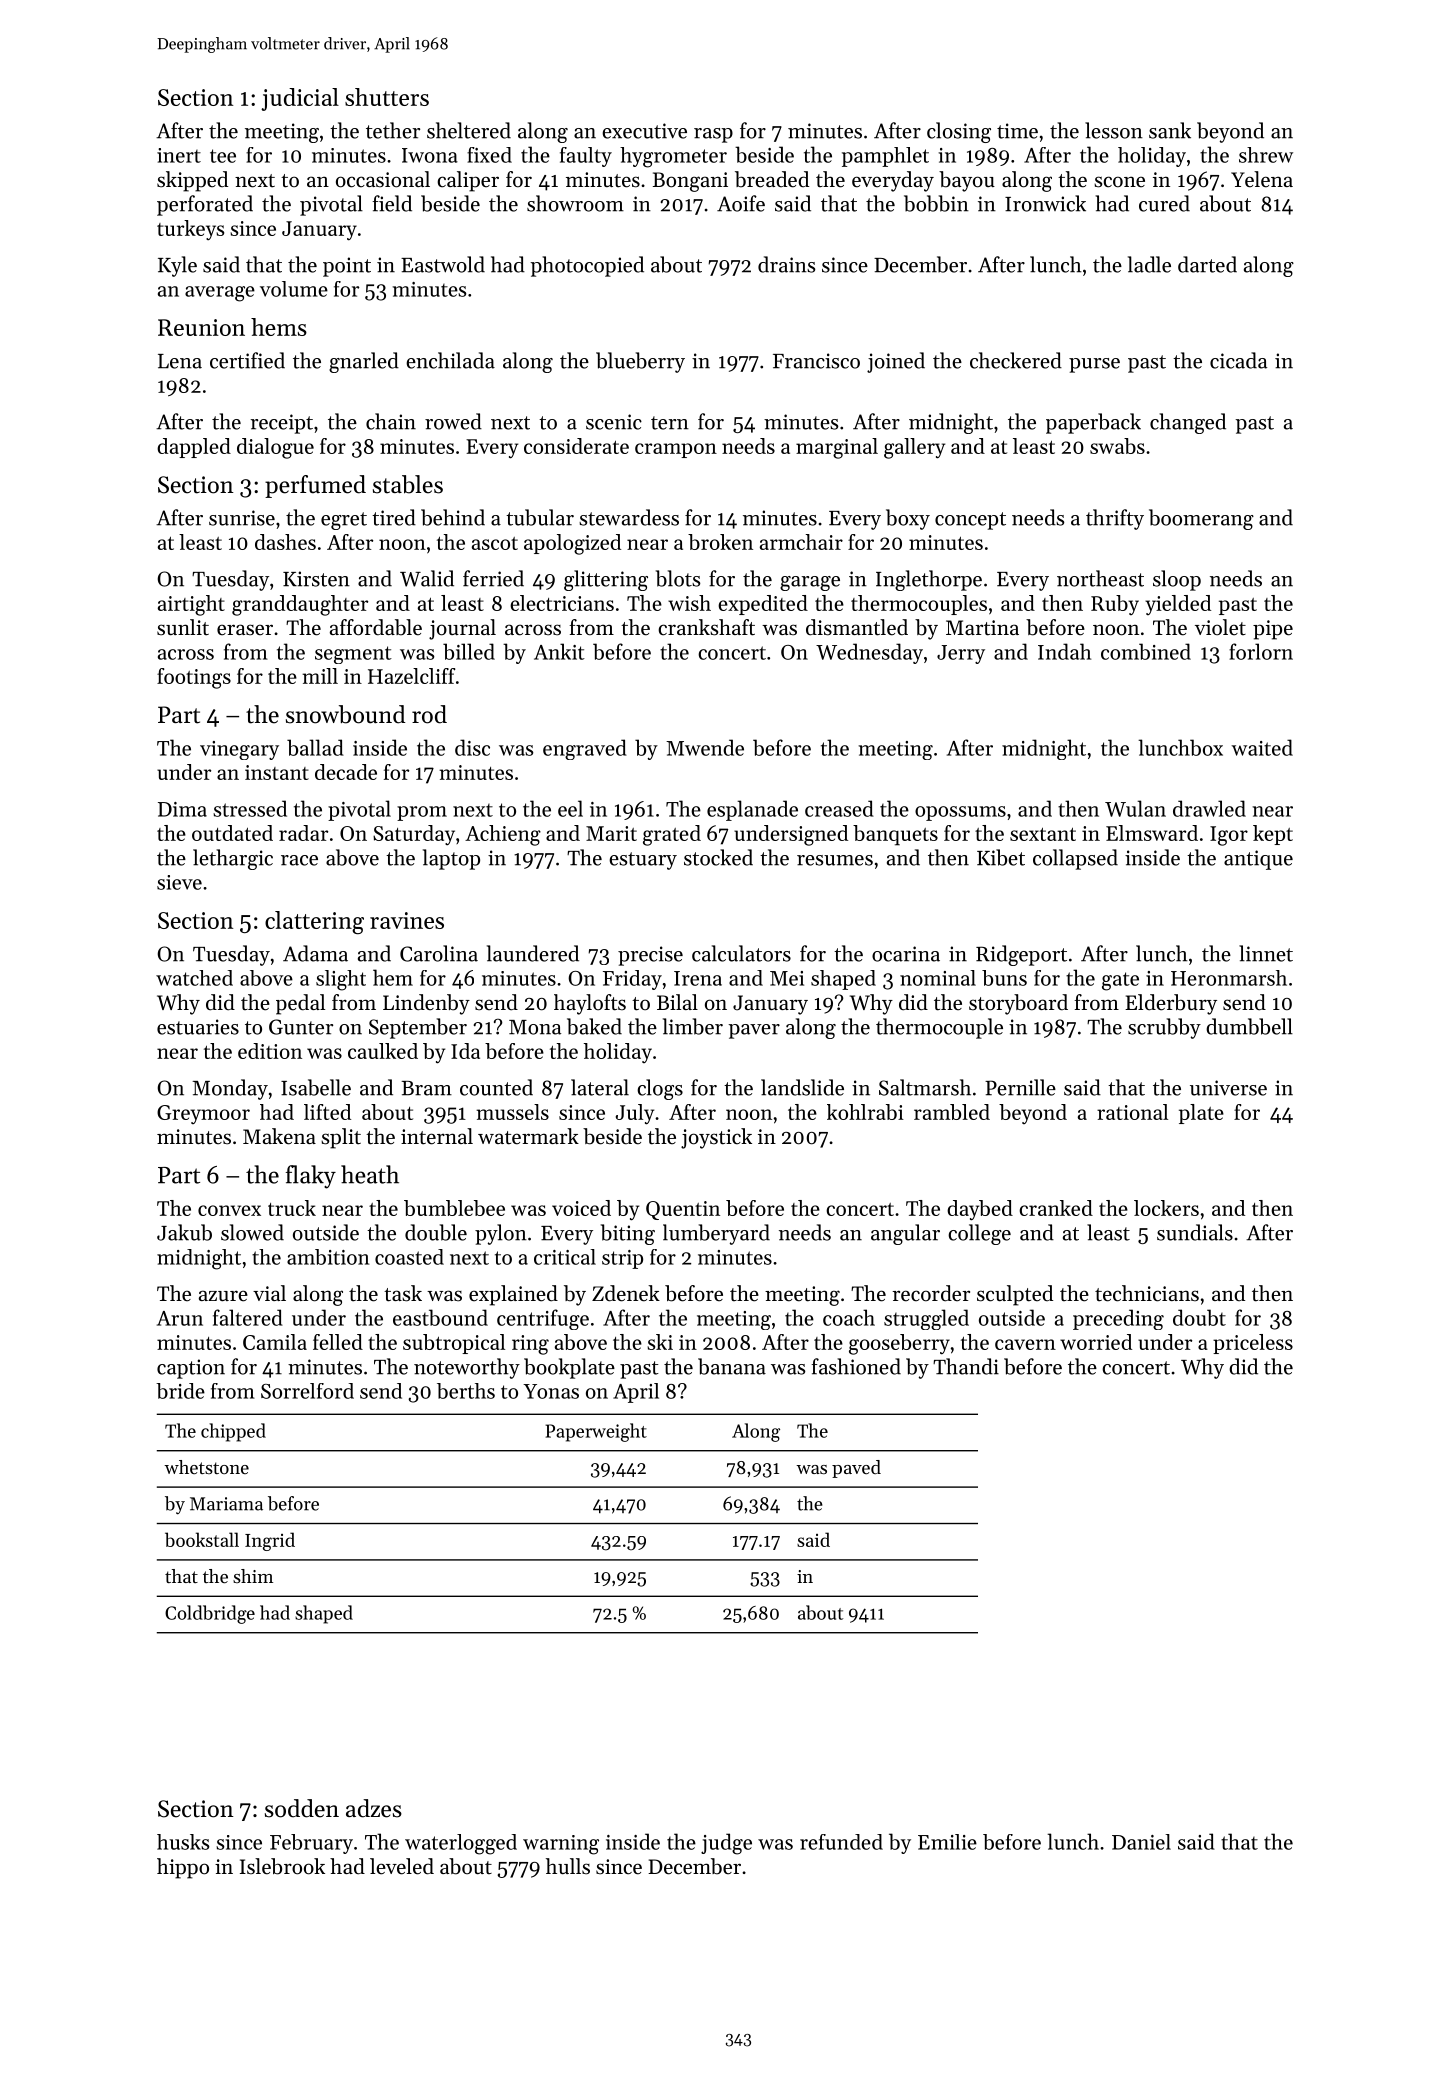  I want to click on Francisco, so click(816, 361).
